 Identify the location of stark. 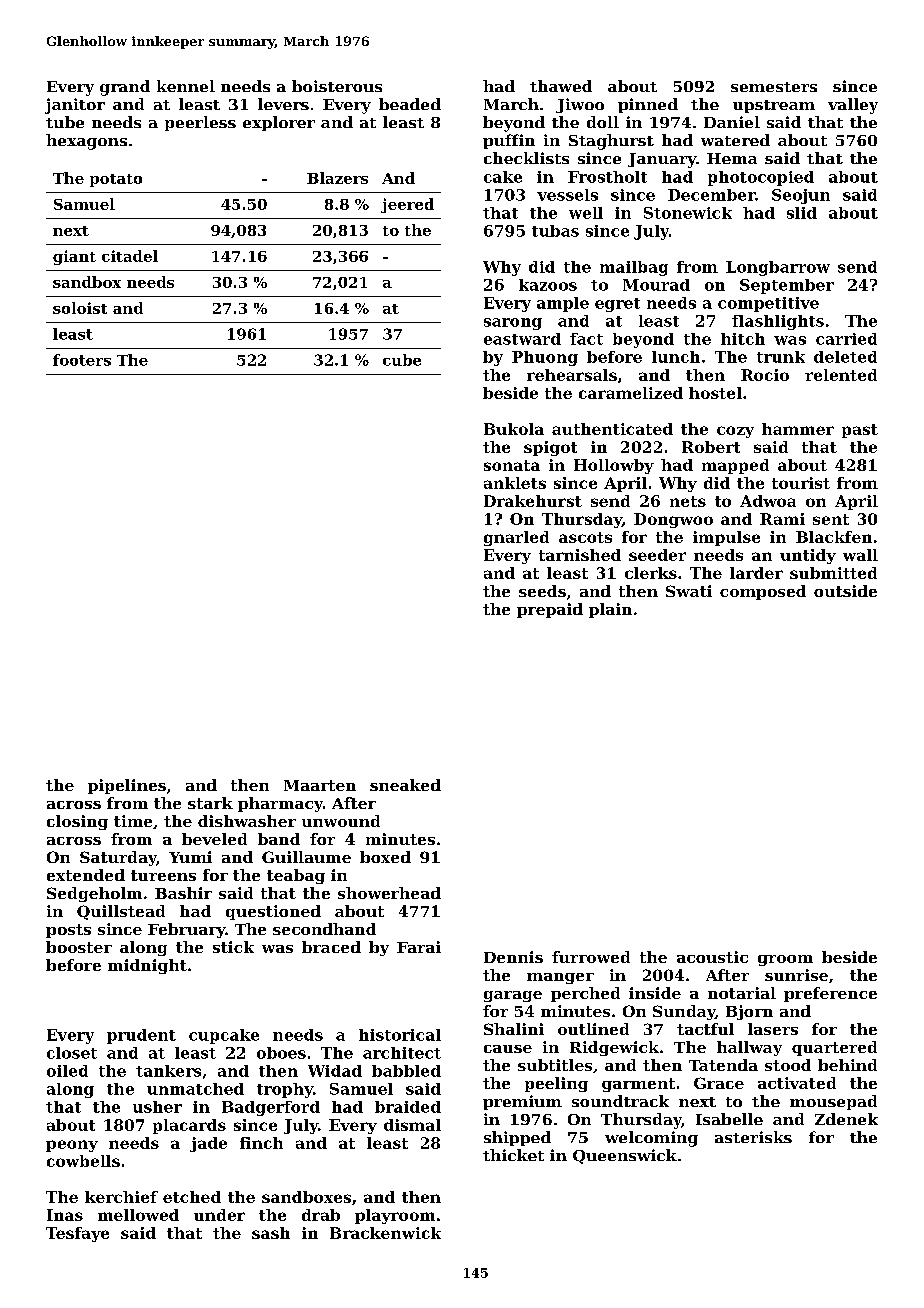
(210, 803).
